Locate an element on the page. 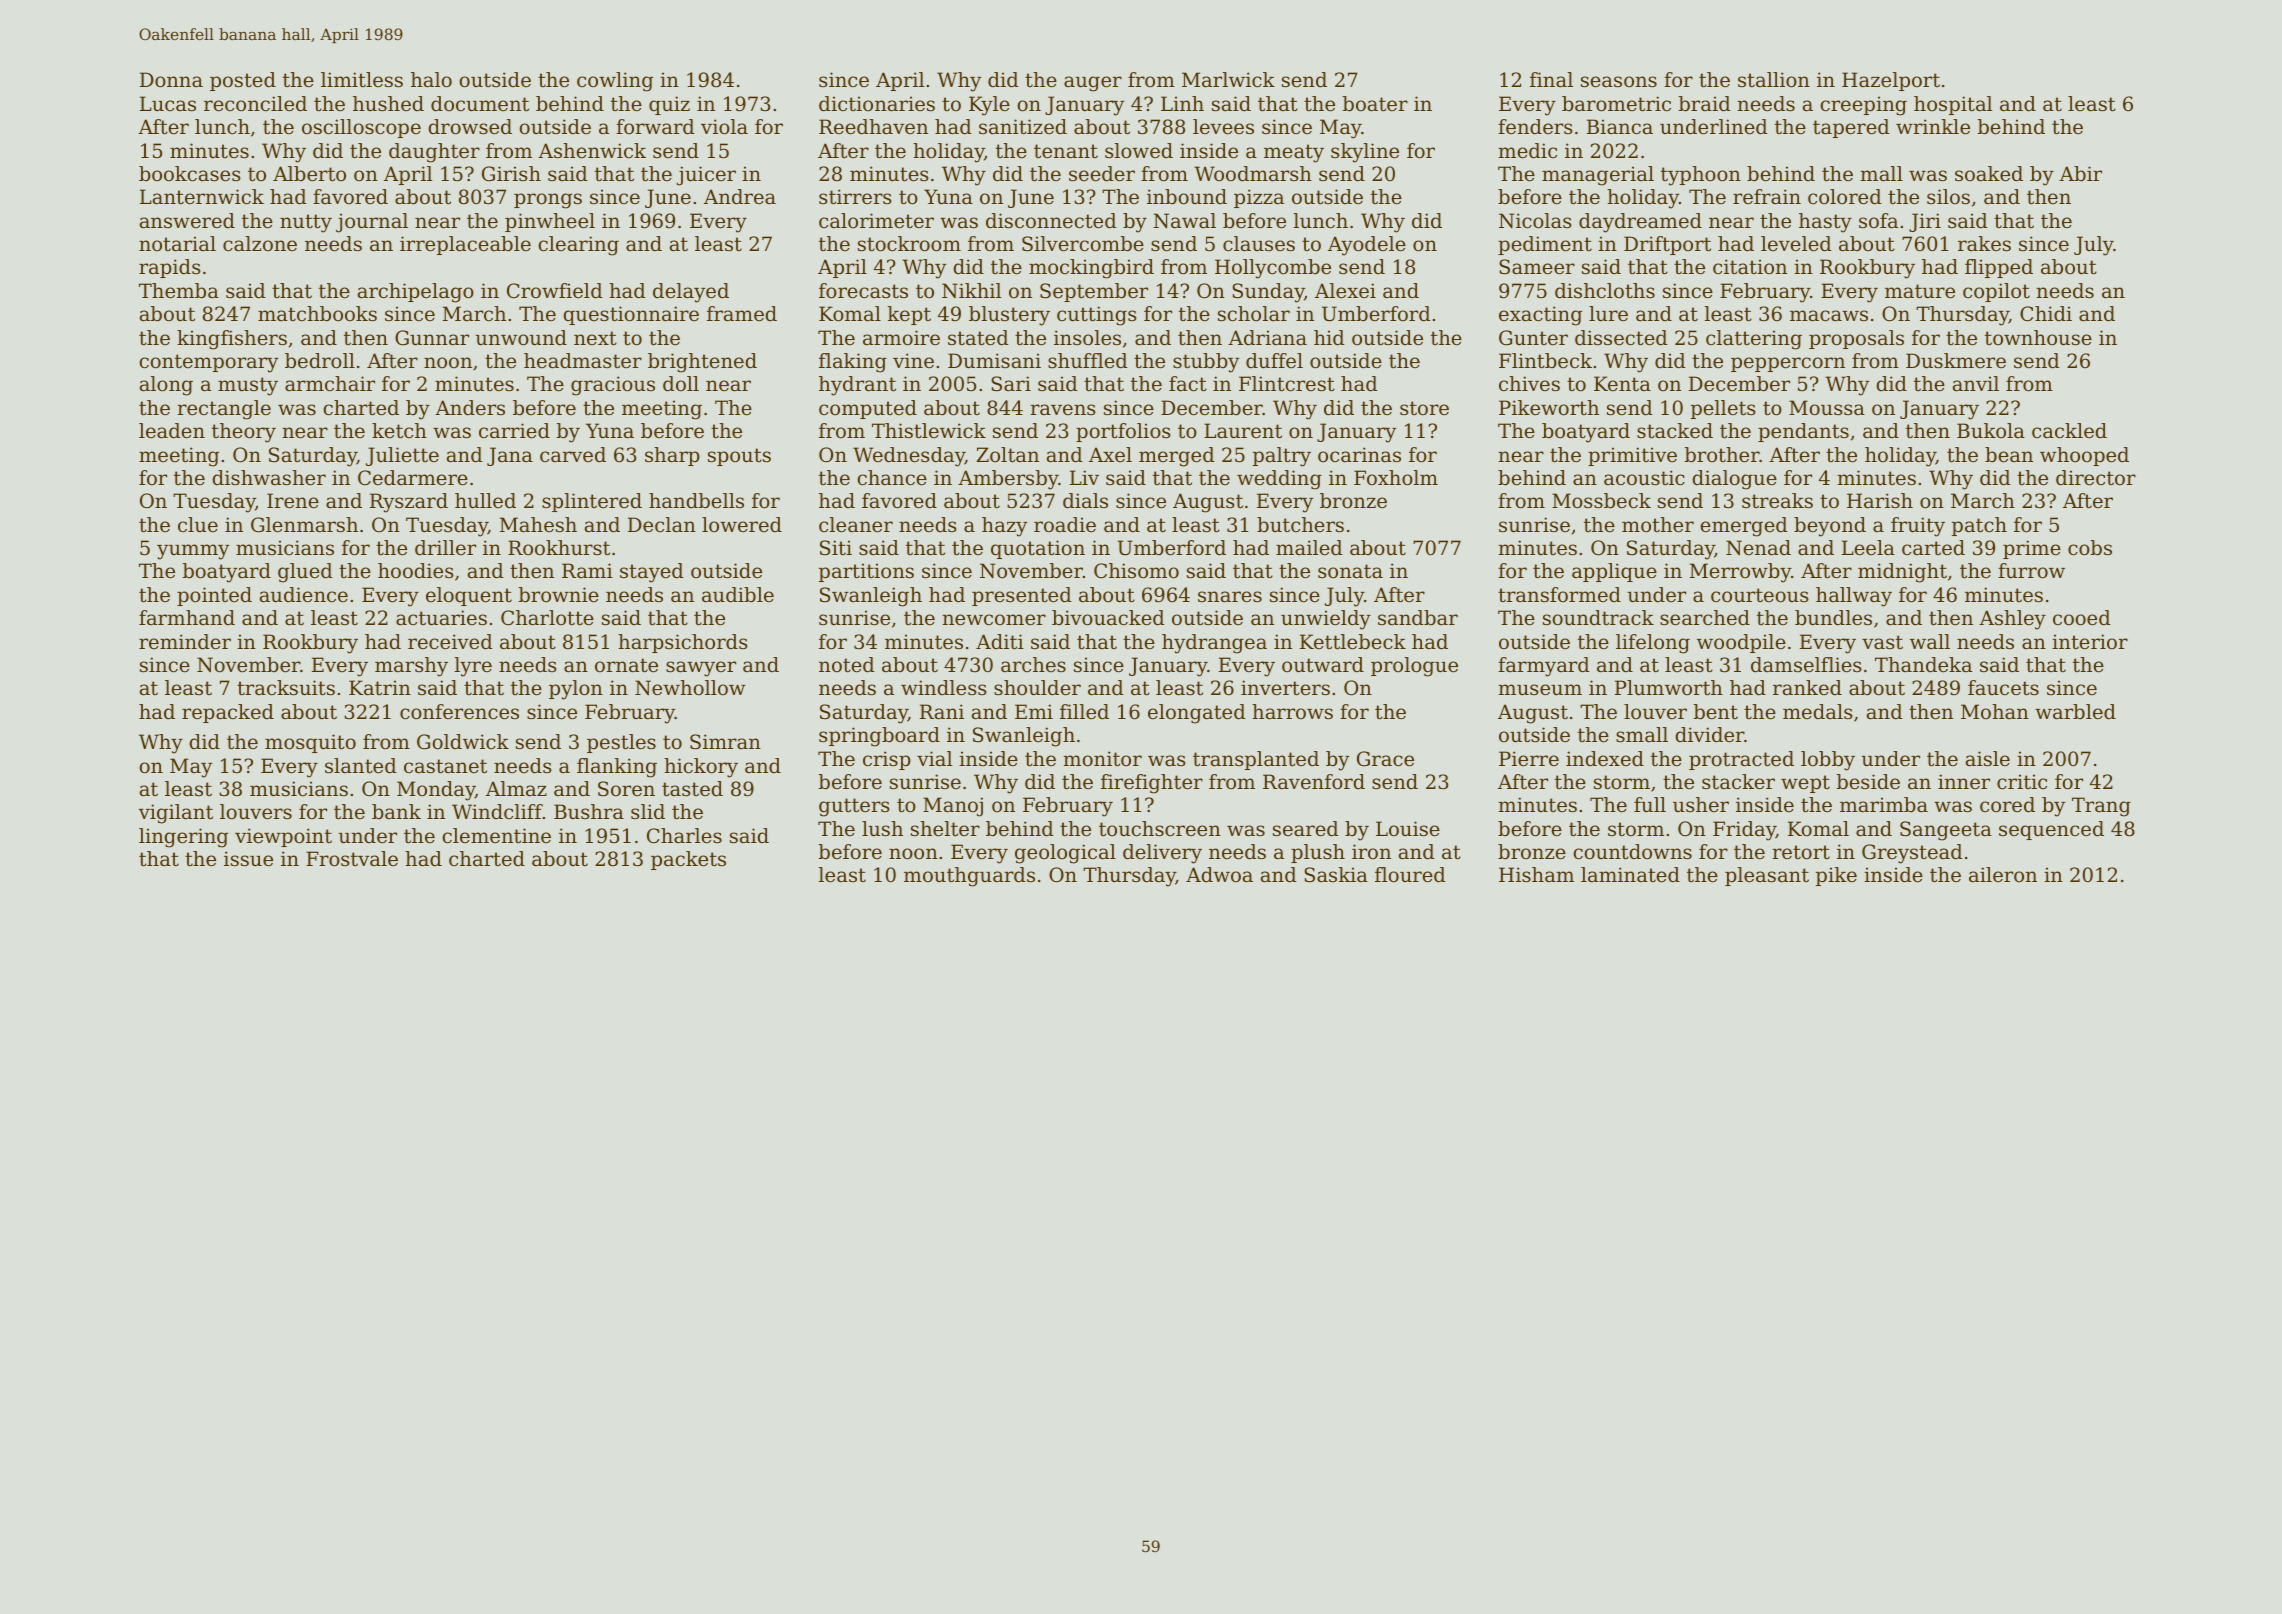  lure is located at coordinates (1608, 313).
